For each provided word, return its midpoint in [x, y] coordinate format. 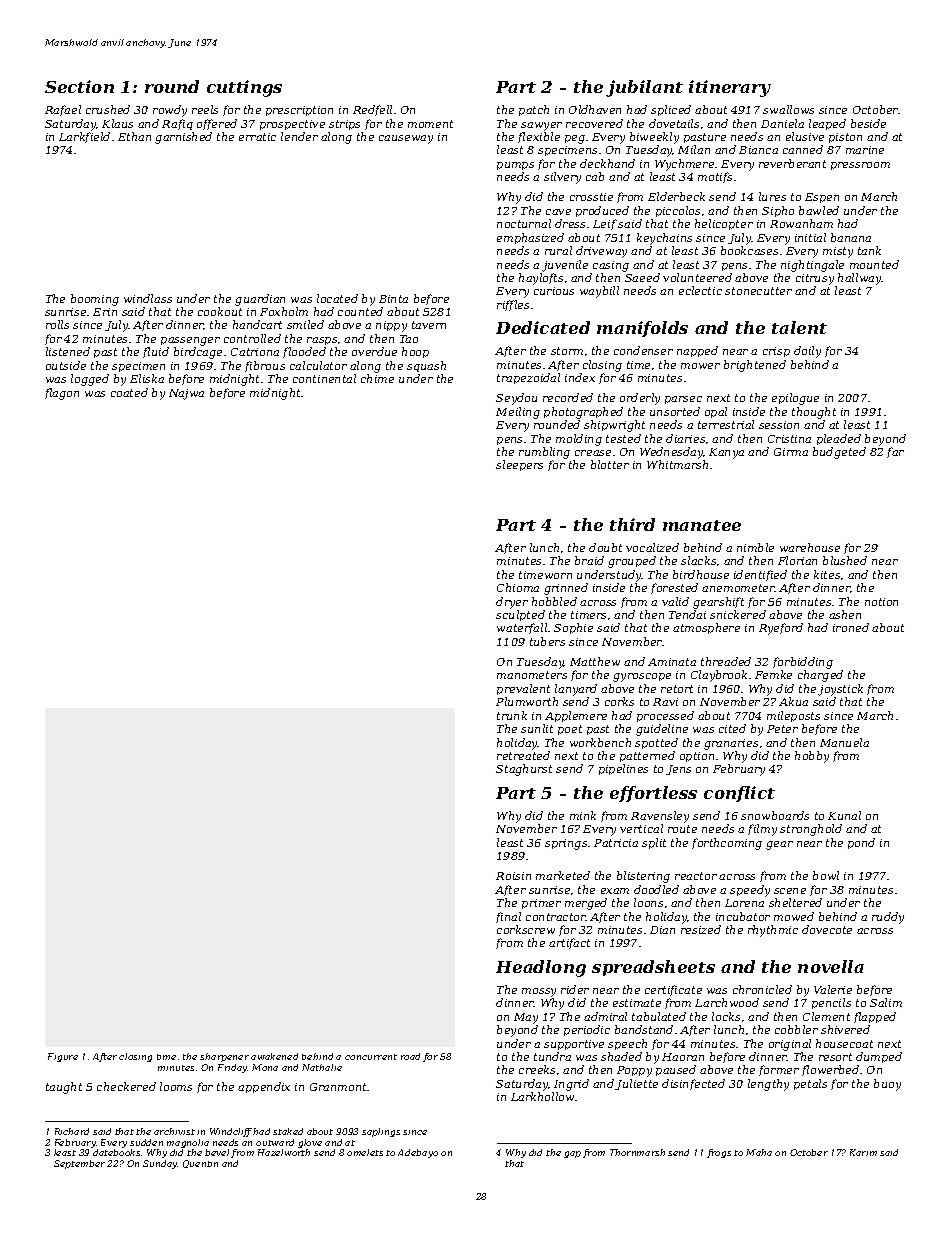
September [79, 1164]
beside [868, 123]
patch [534, 110]
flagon [62, 394]
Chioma [518, 587]
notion [881, 602]
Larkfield [84, 137]
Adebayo [418, 1153]
